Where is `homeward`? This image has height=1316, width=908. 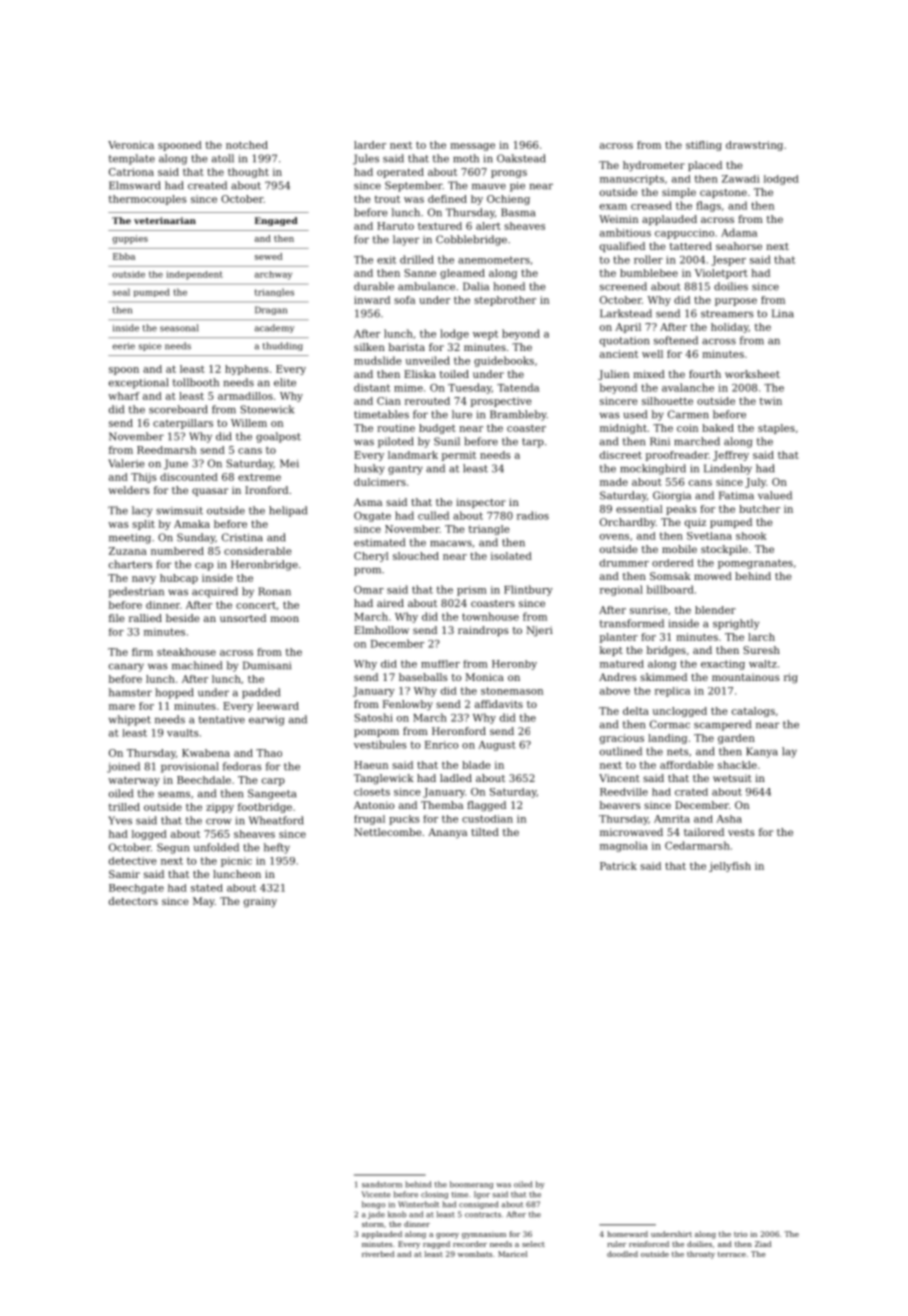 homeward is located at coordinates (627, 1234).
